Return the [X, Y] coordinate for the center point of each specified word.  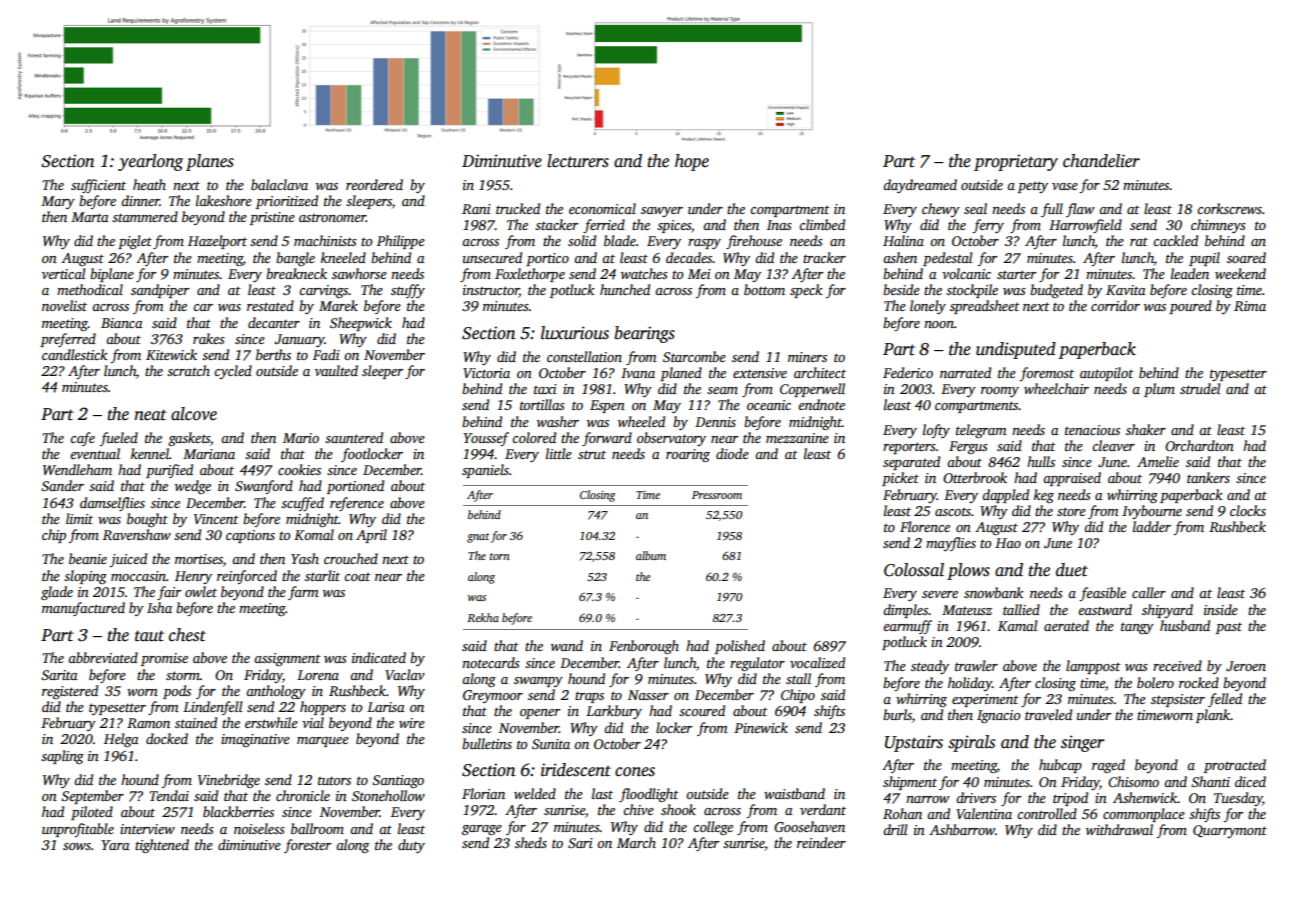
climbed [822, 224]
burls [897, 714]
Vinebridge [229, 781]
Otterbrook [975, 477]
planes [210, 162]
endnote [821, 404]
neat [151, 415]
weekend [1240, 273]
